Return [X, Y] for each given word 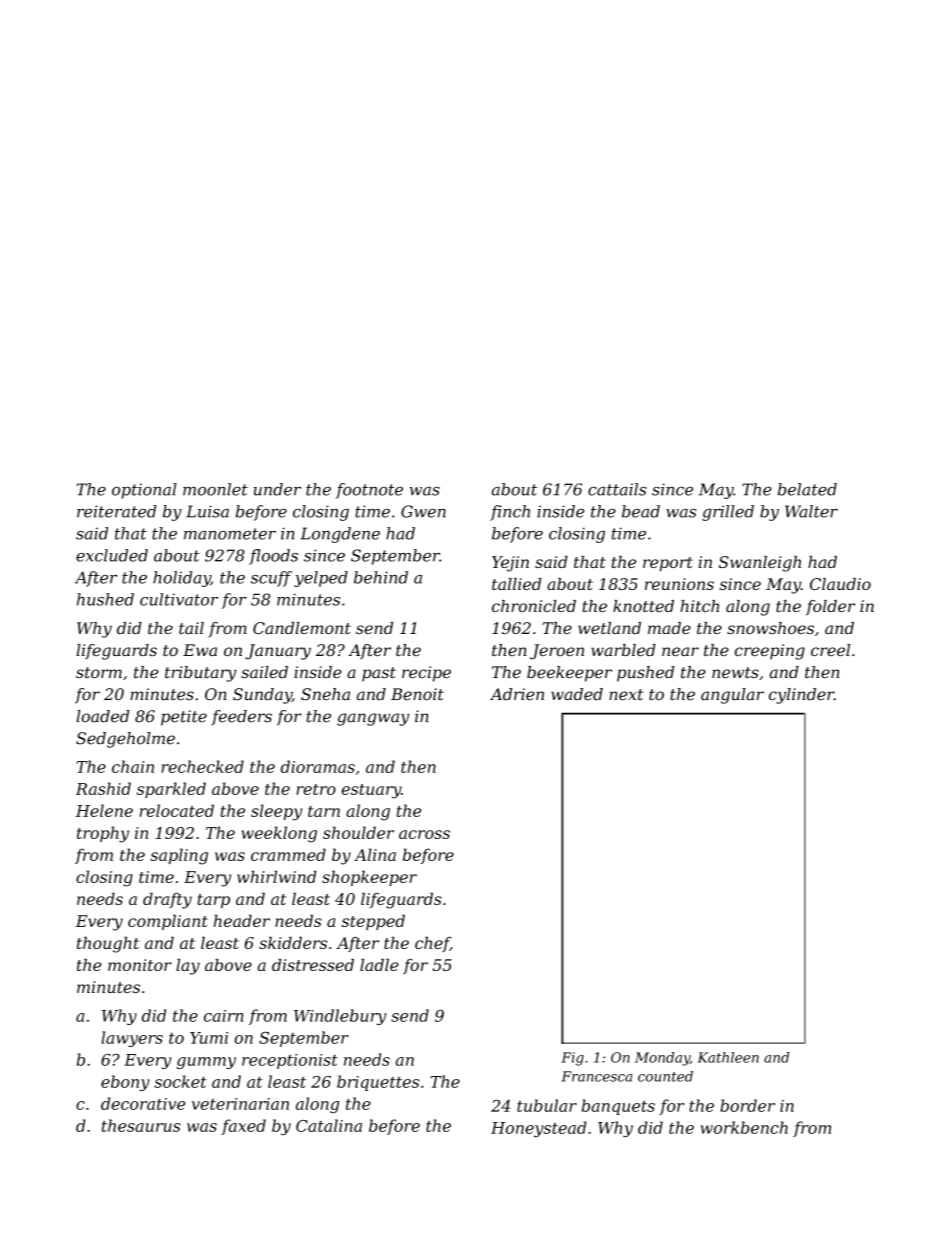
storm [99, 673]
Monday [662, 1059]
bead [641, 511]
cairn [223, 1016]
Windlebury [340, 1017]
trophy [103, 834]
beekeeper [569, 674]
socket [180, 1081]
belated [807, 489]
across [424, 834]
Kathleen [728, 1057]
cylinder [801, 696]
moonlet [215, 489]
